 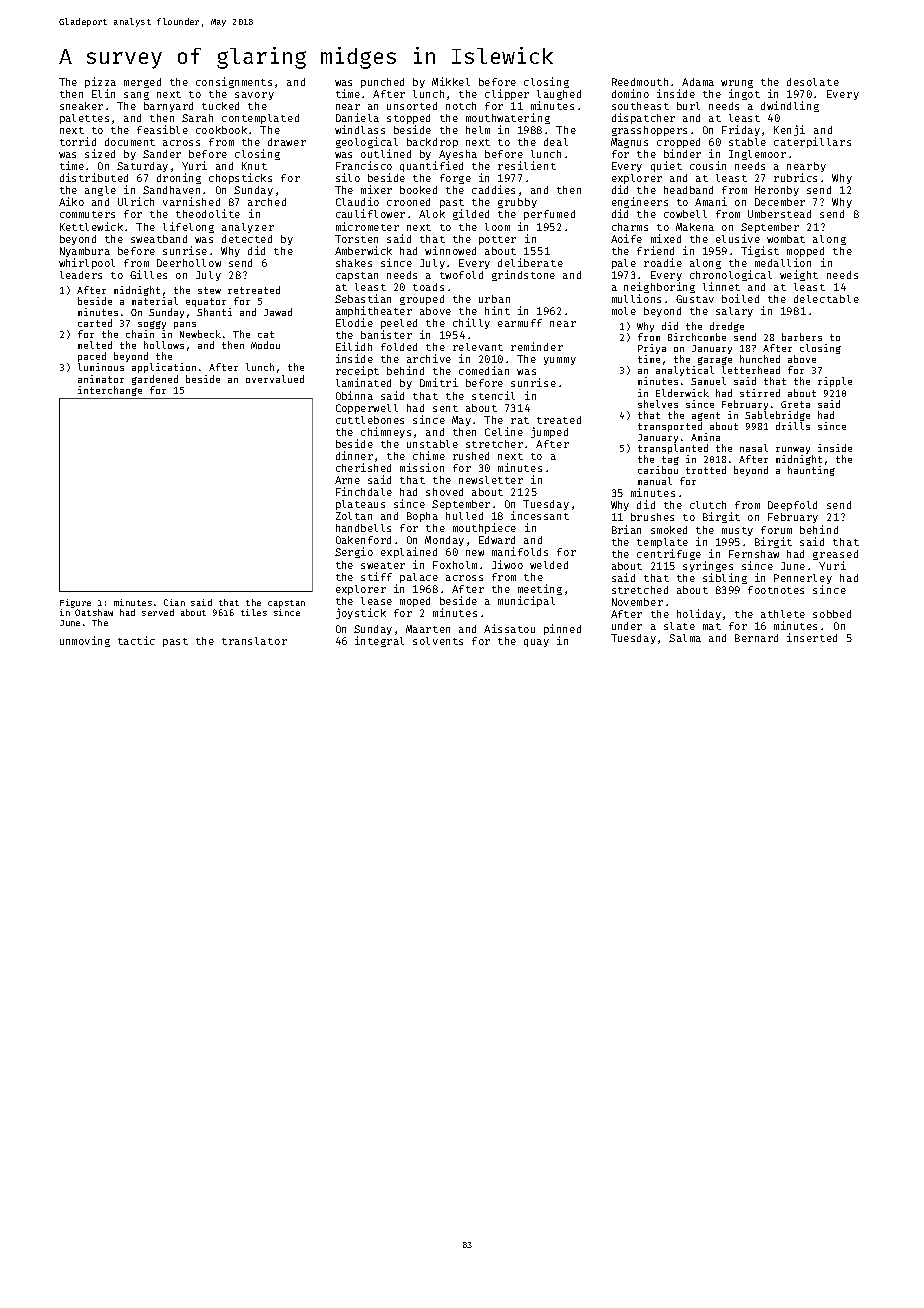 What do you see at coordinates (379, 641) in the page?
I see `integral` at bounding box center [379, 641].
